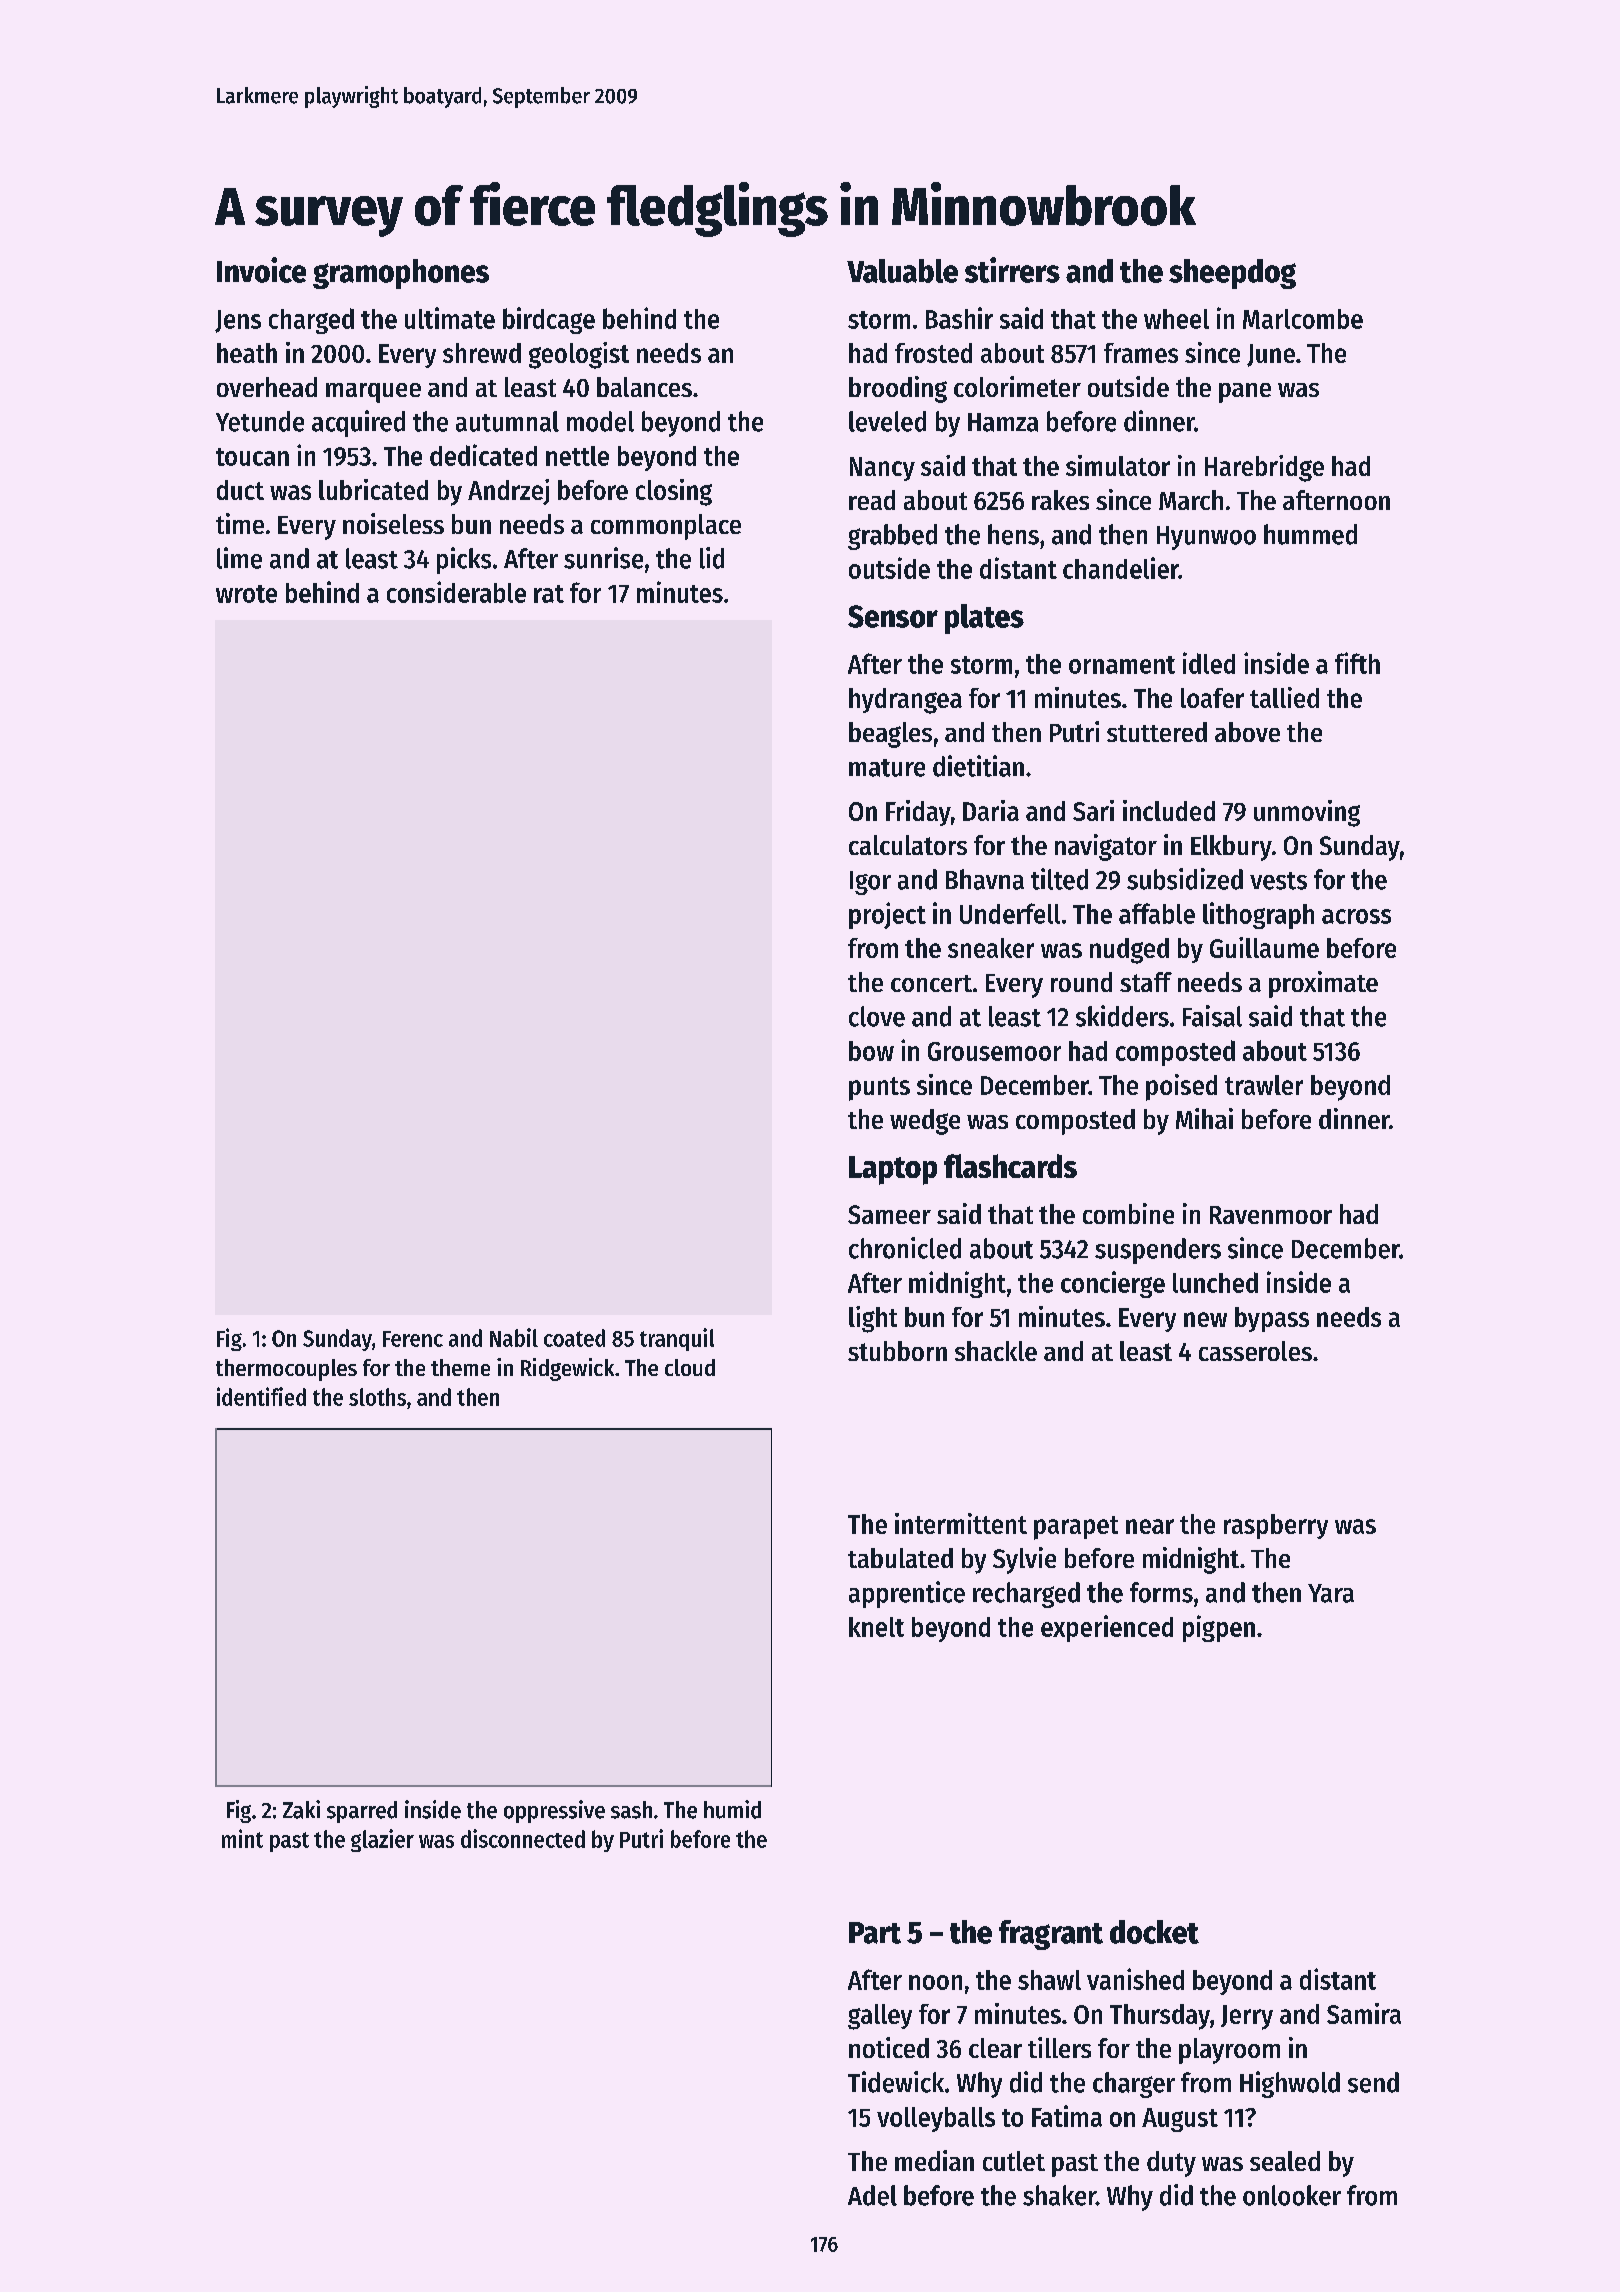 The image size is (1620, 2292). I want to click on mint, so click(242, 1838).
